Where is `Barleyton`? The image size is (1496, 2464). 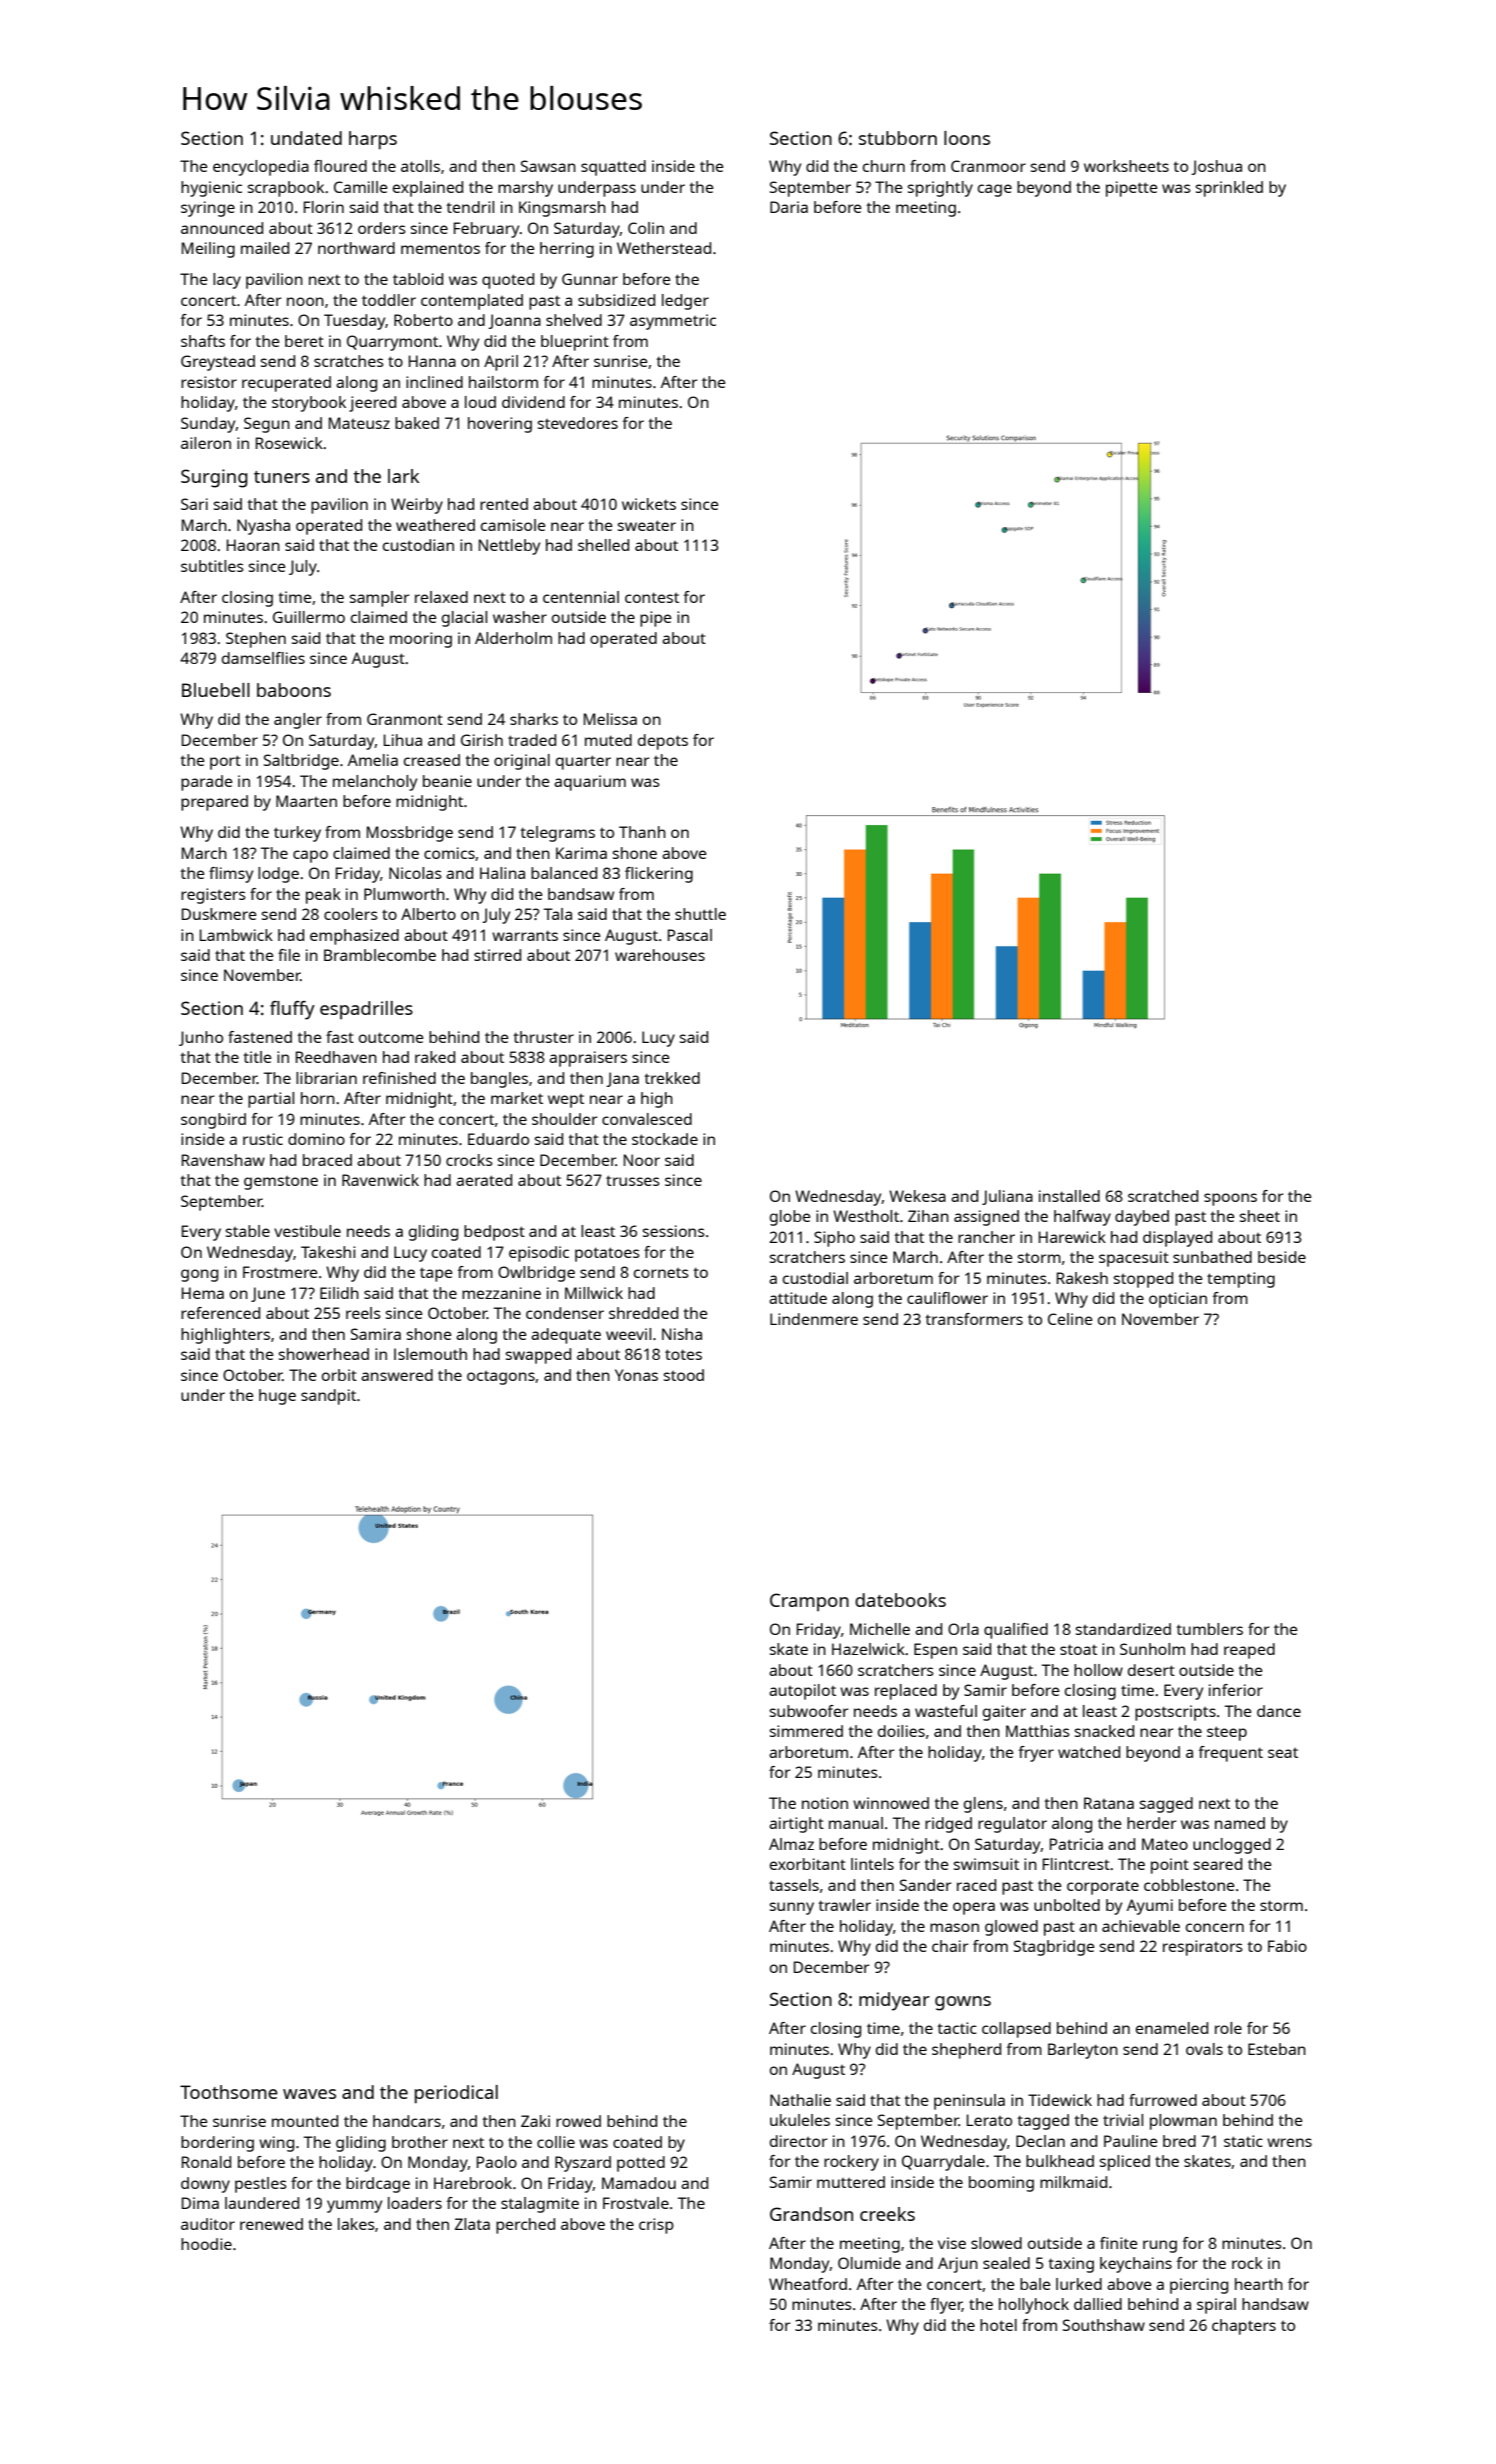 Barleyton is located at coordinates (1083, 2051).
